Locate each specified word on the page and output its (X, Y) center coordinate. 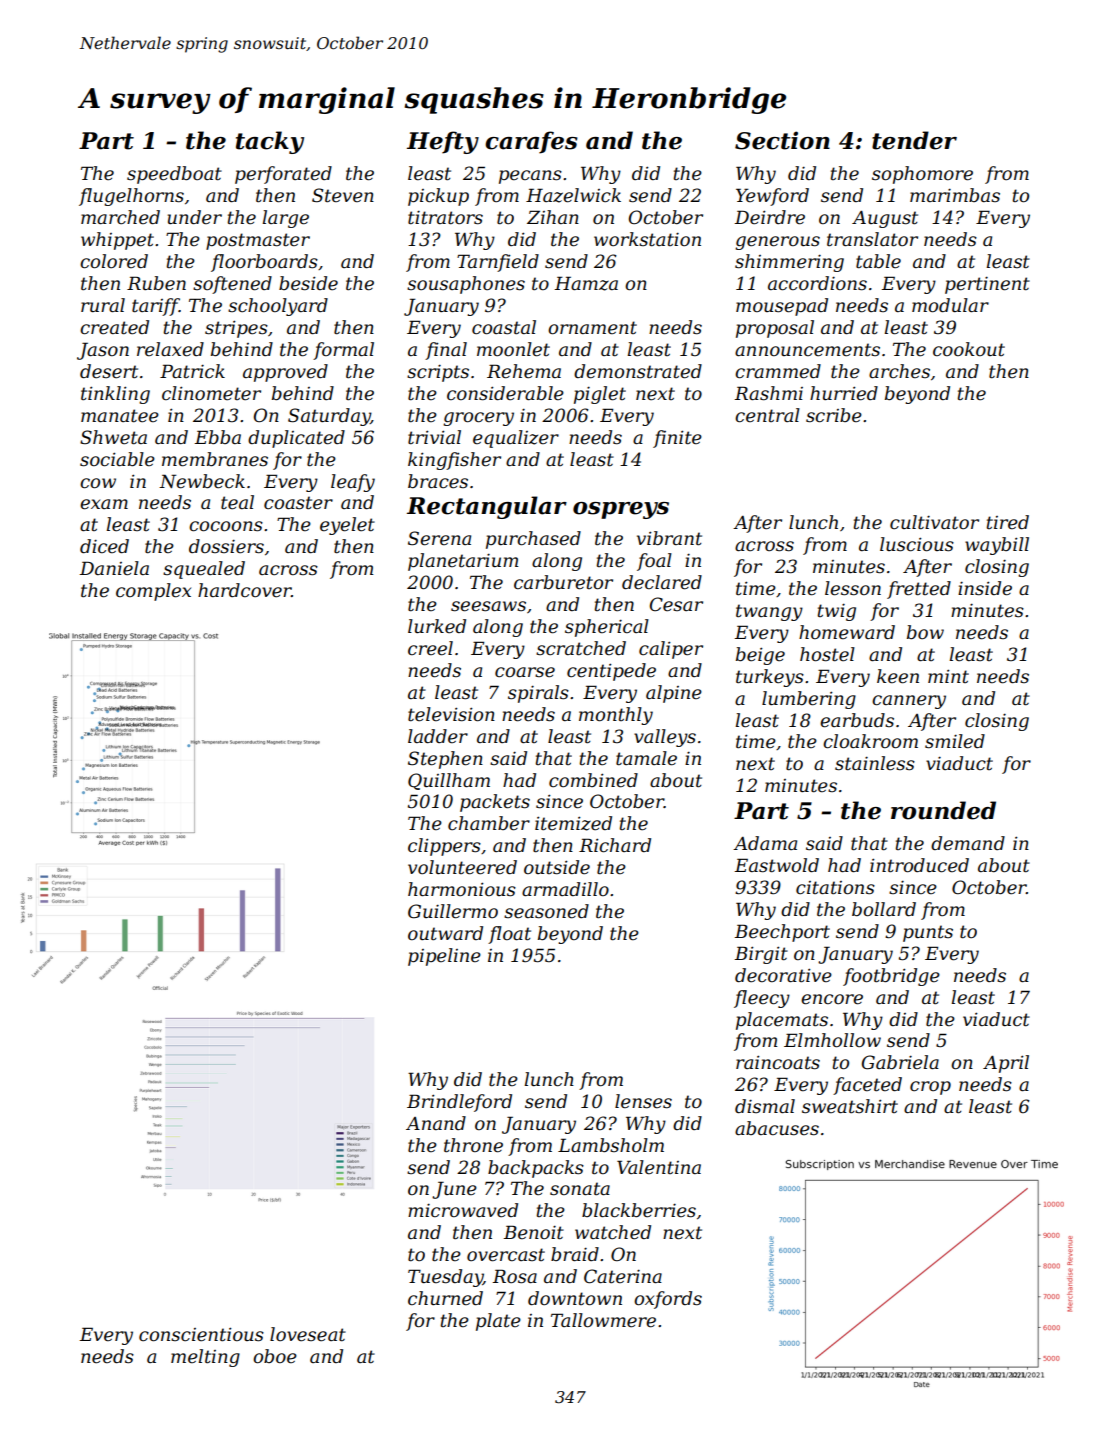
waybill (997, 546)
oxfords (668, 1300)
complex (153, 592)
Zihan (553, 217)
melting (205, 1358)
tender (914, 140)
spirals (538, 694)
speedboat (174, 175)
